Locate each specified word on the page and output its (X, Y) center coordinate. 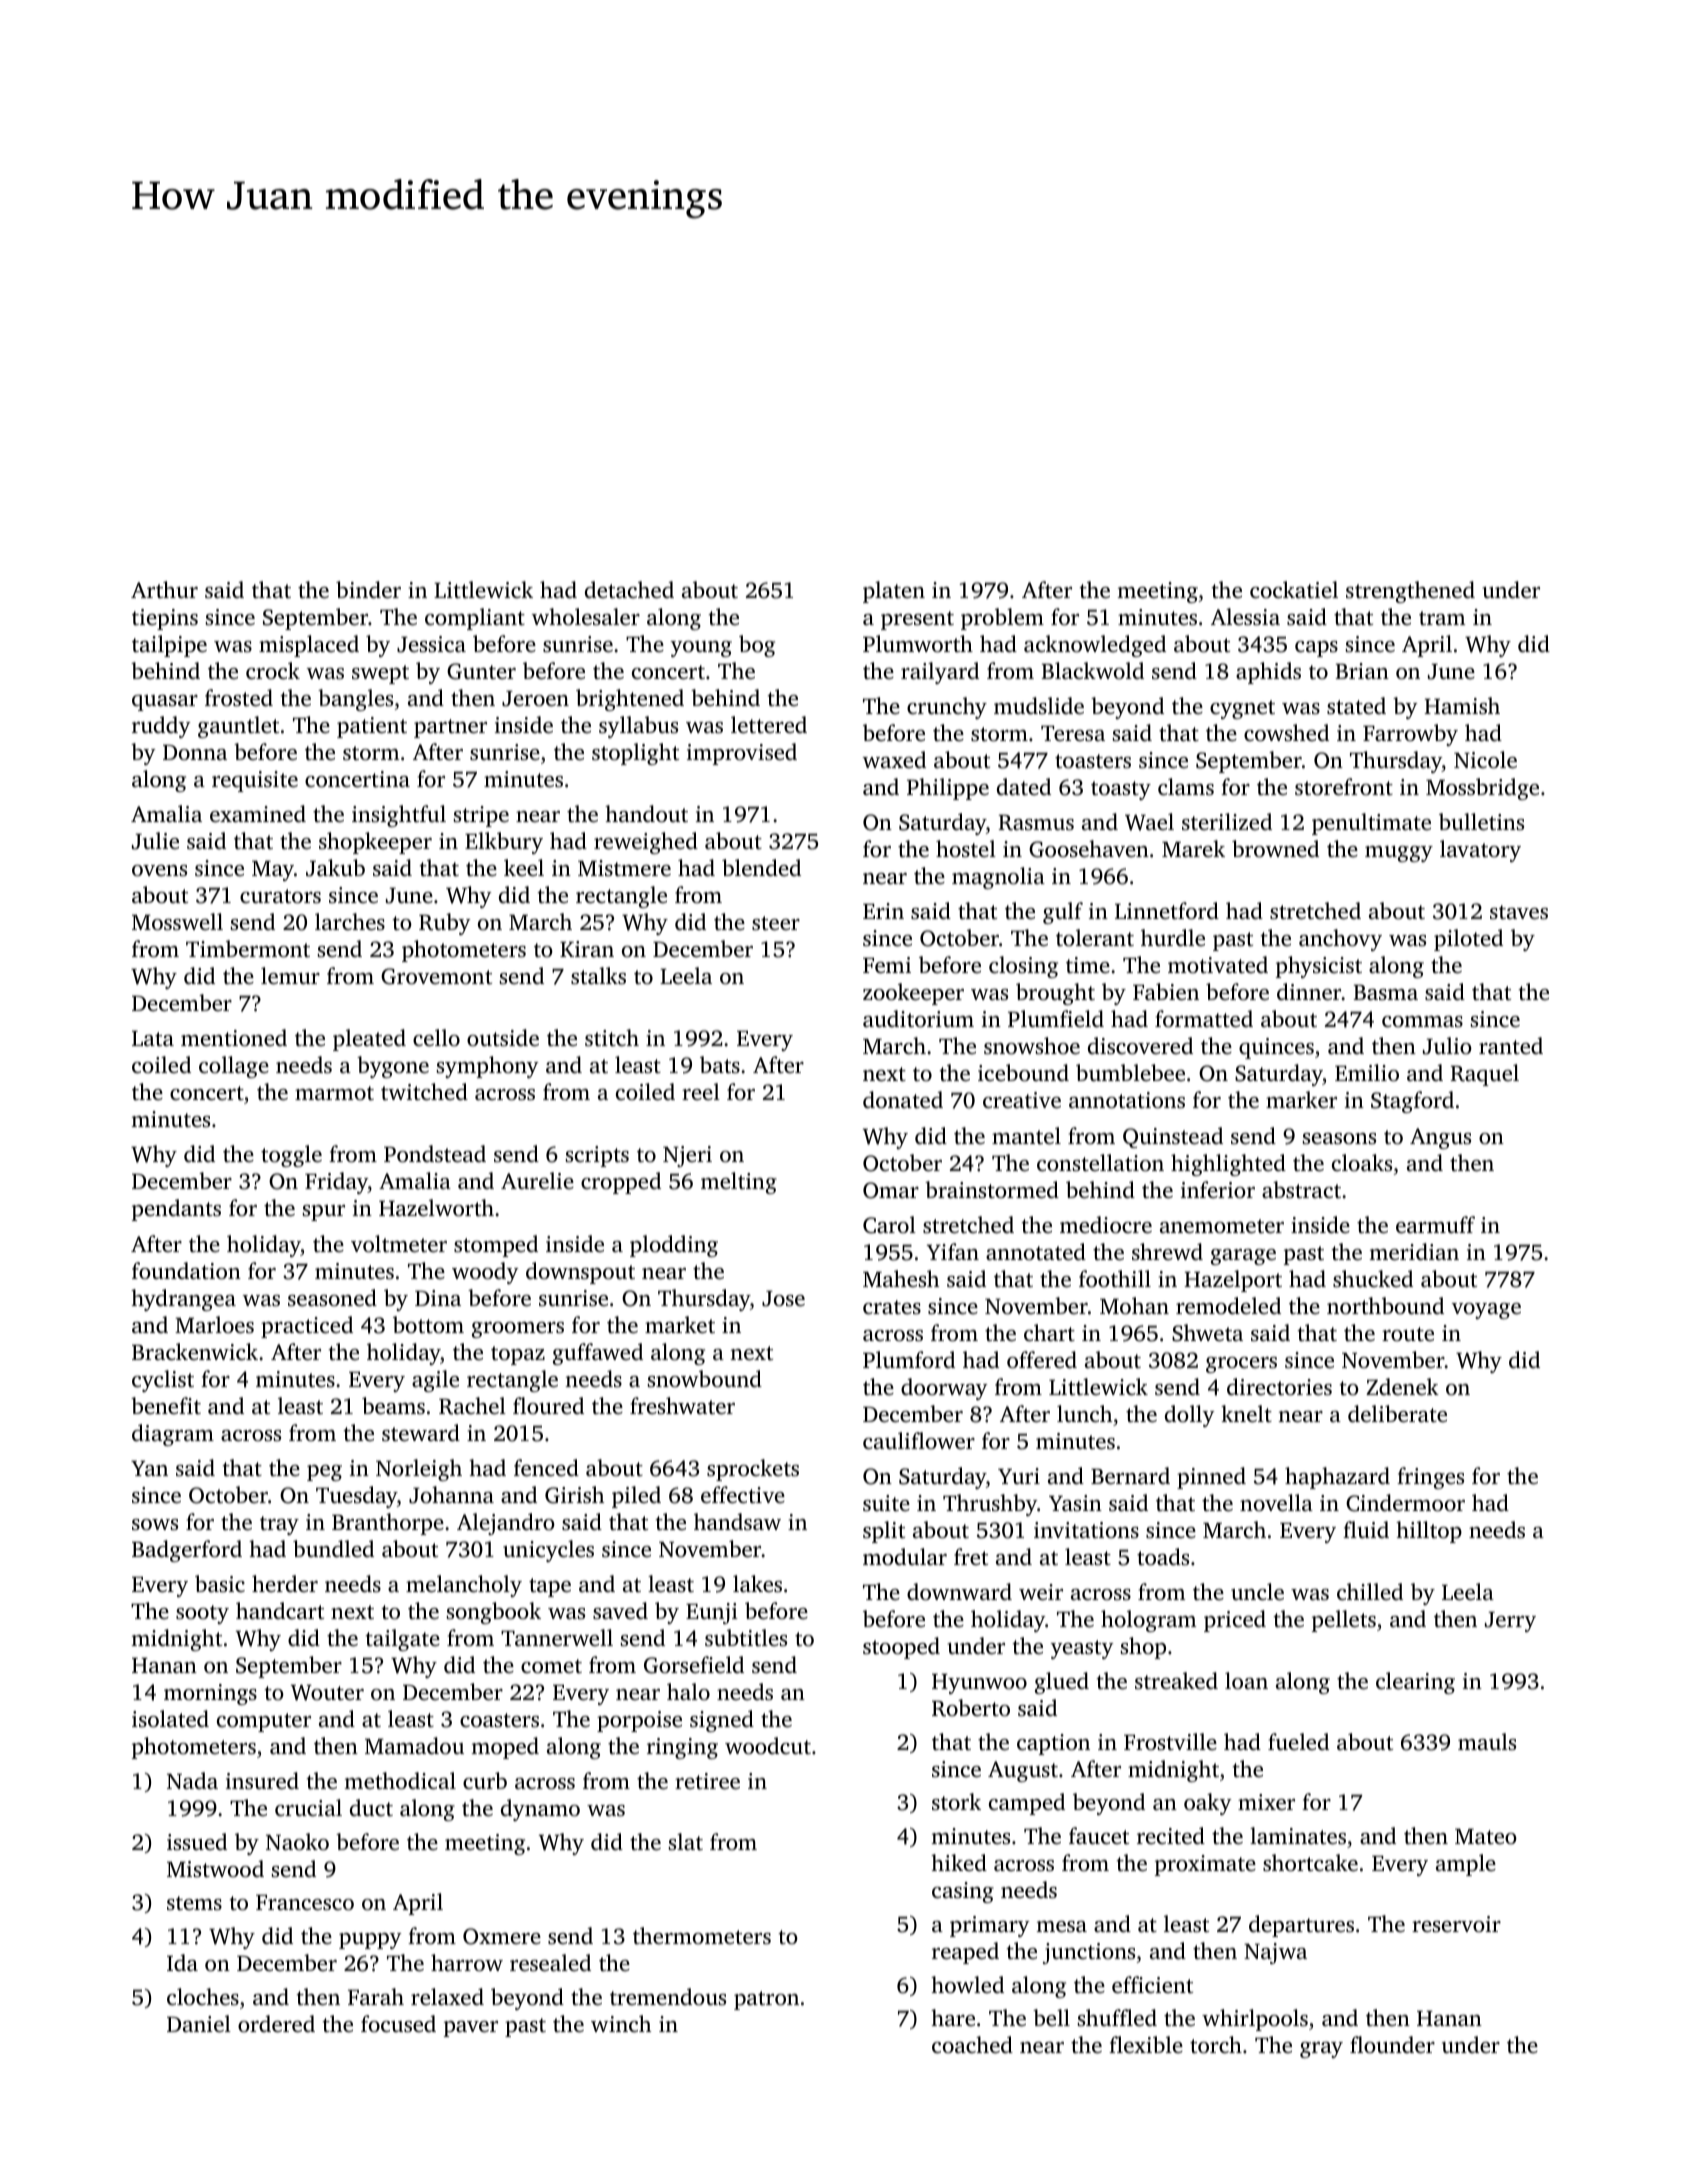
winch (621, 2024)
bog (757, 646)
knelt (1246, 1414)
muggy (1399, 854)
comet (551, 1666)
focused (398, 2024)
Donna (195, 752)
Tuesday (356, 1497)
